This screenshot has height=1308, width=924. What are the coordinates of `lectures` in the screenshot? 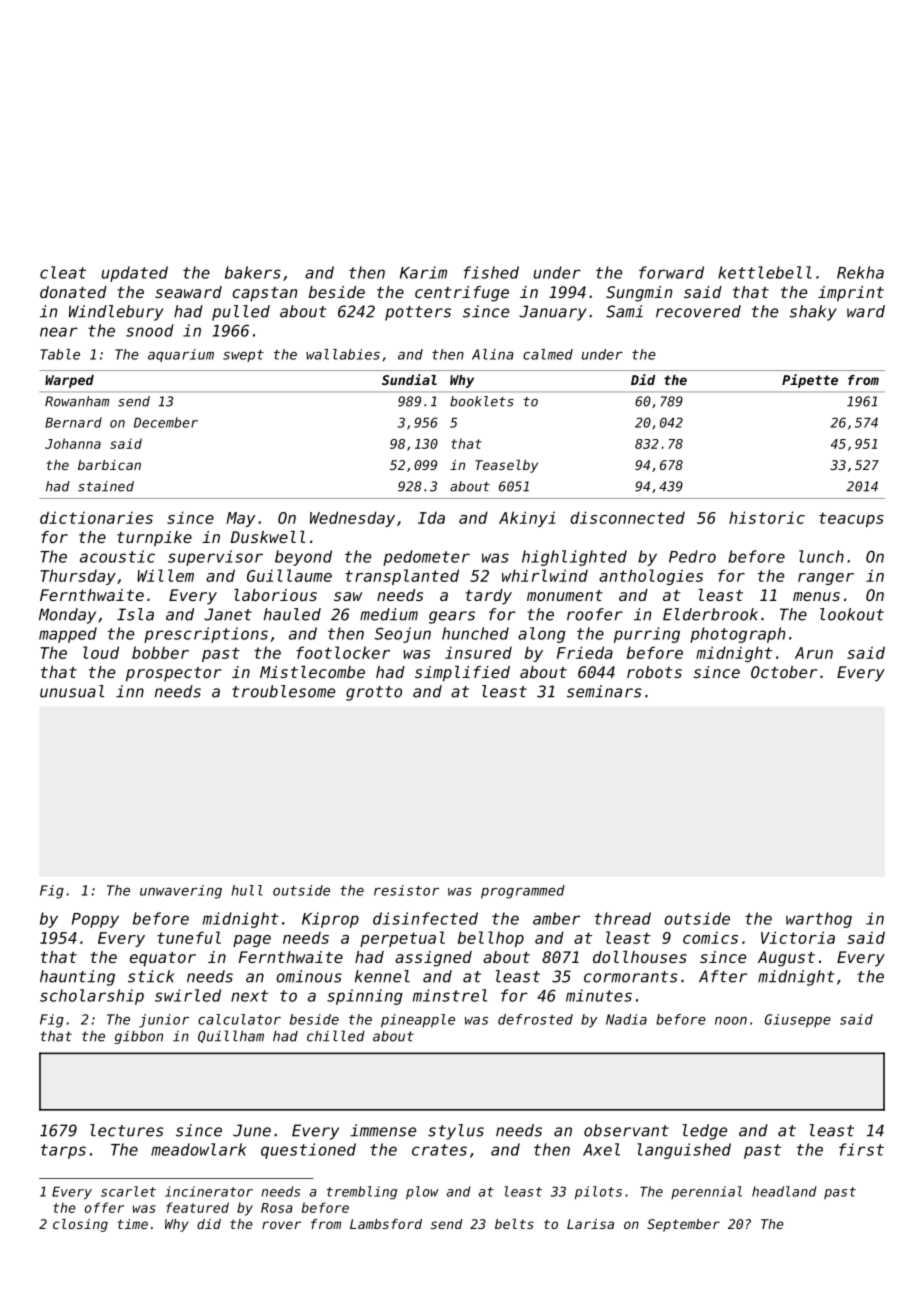 It's located at (126, 1130).
